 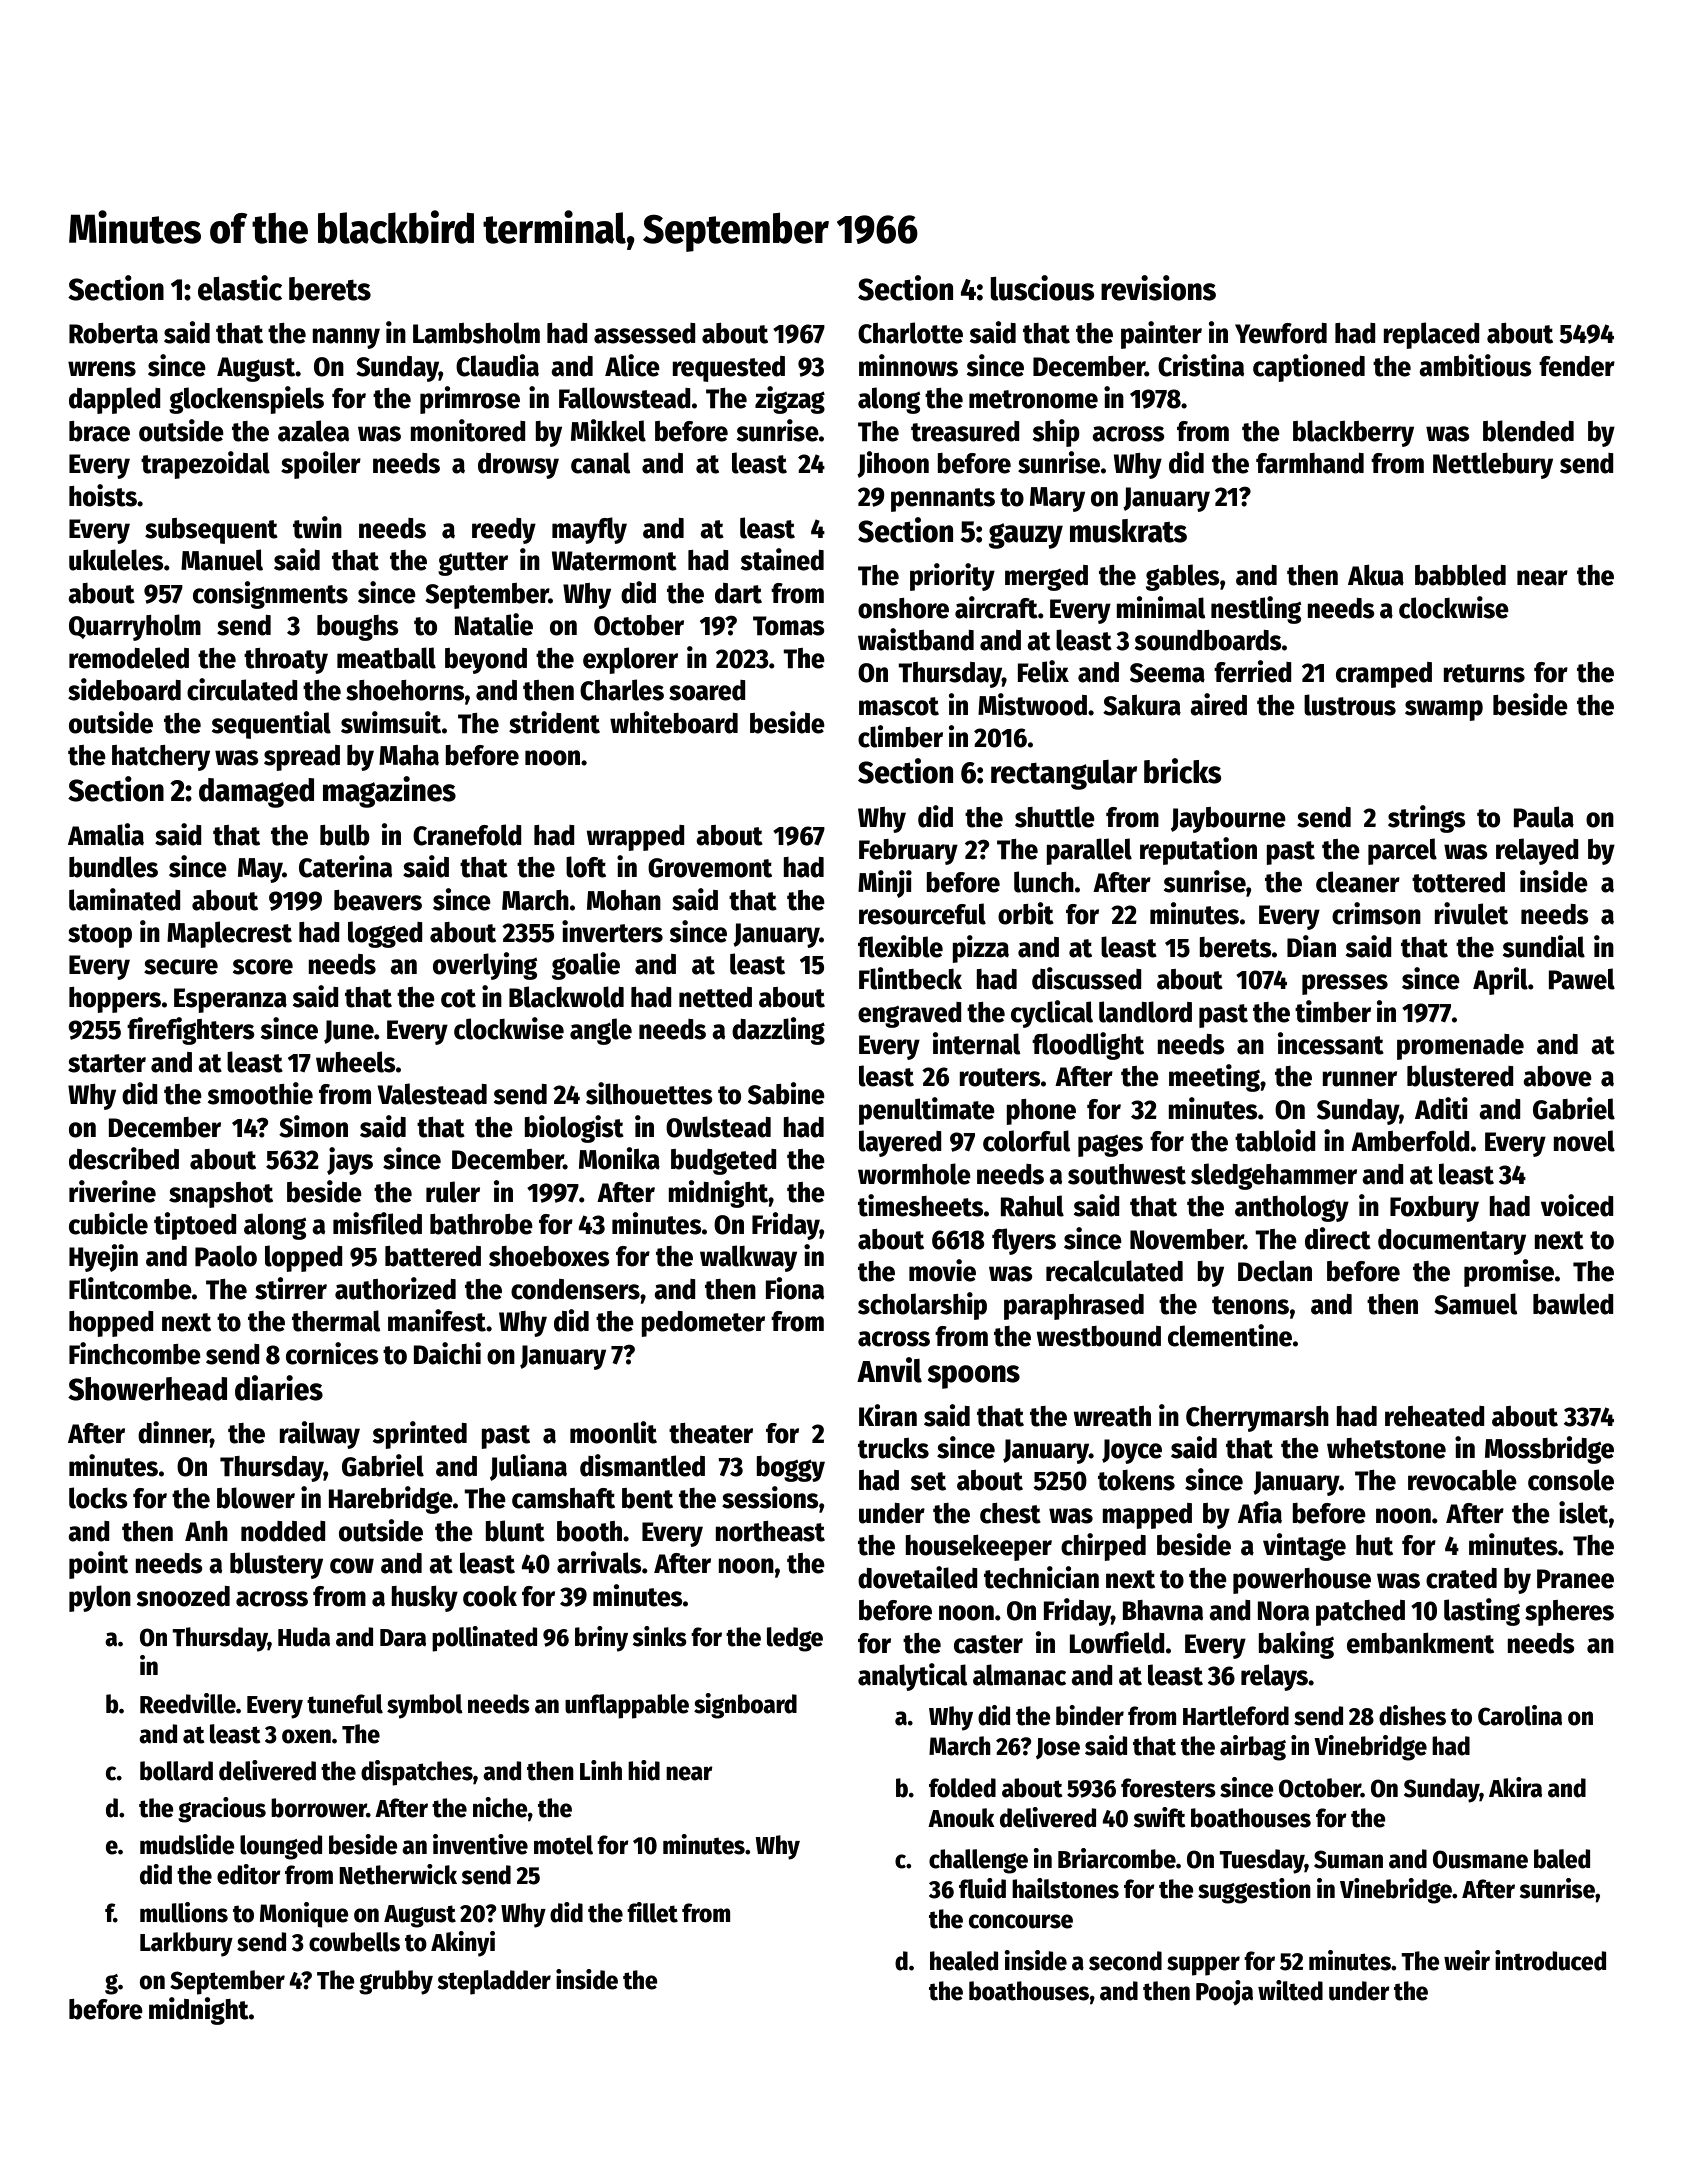 What do you see at coordinates (135, 627) in the page?
I see `Quarryholm` at bounding box center [135, 627].
